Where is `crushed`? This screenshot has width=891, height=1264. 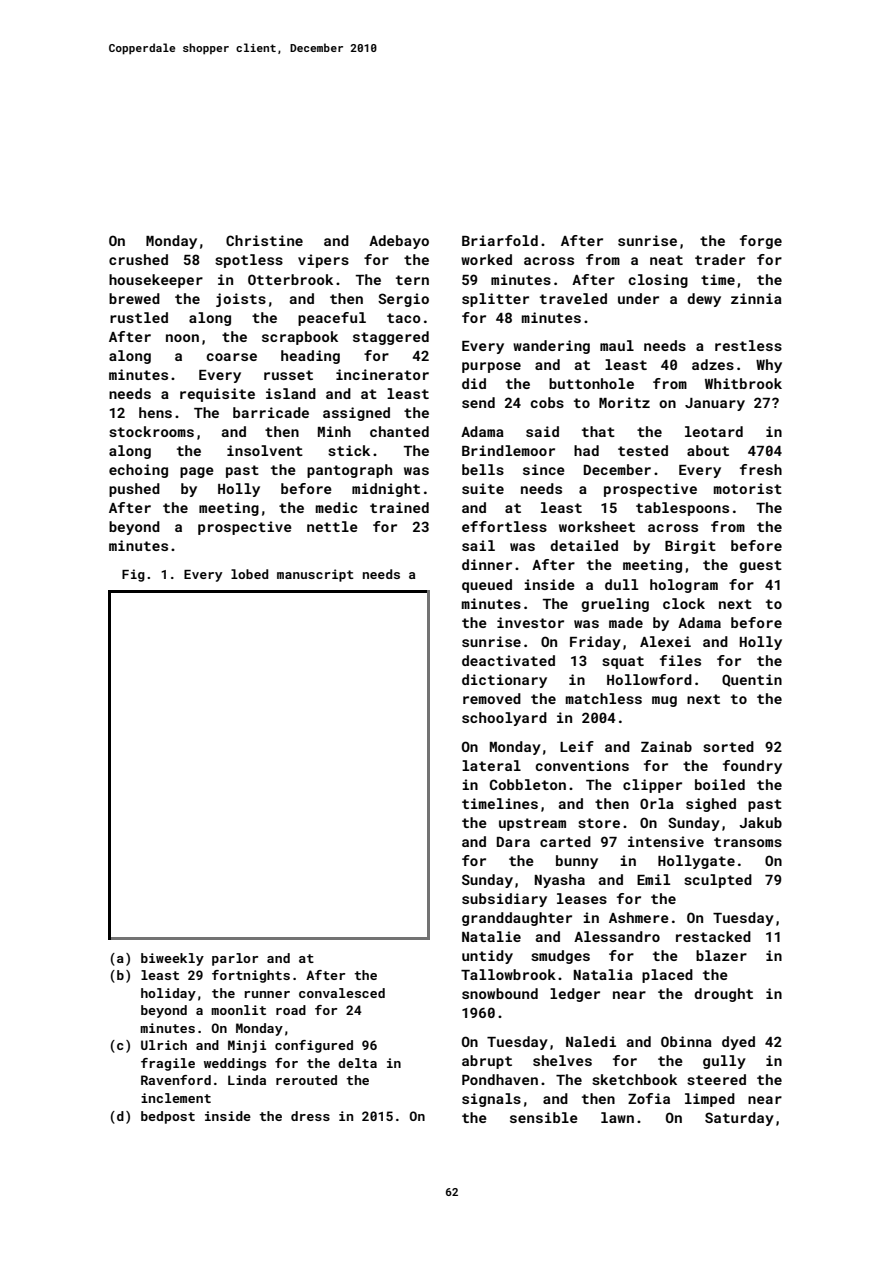
crushed is located at coordinates (138, 259).
